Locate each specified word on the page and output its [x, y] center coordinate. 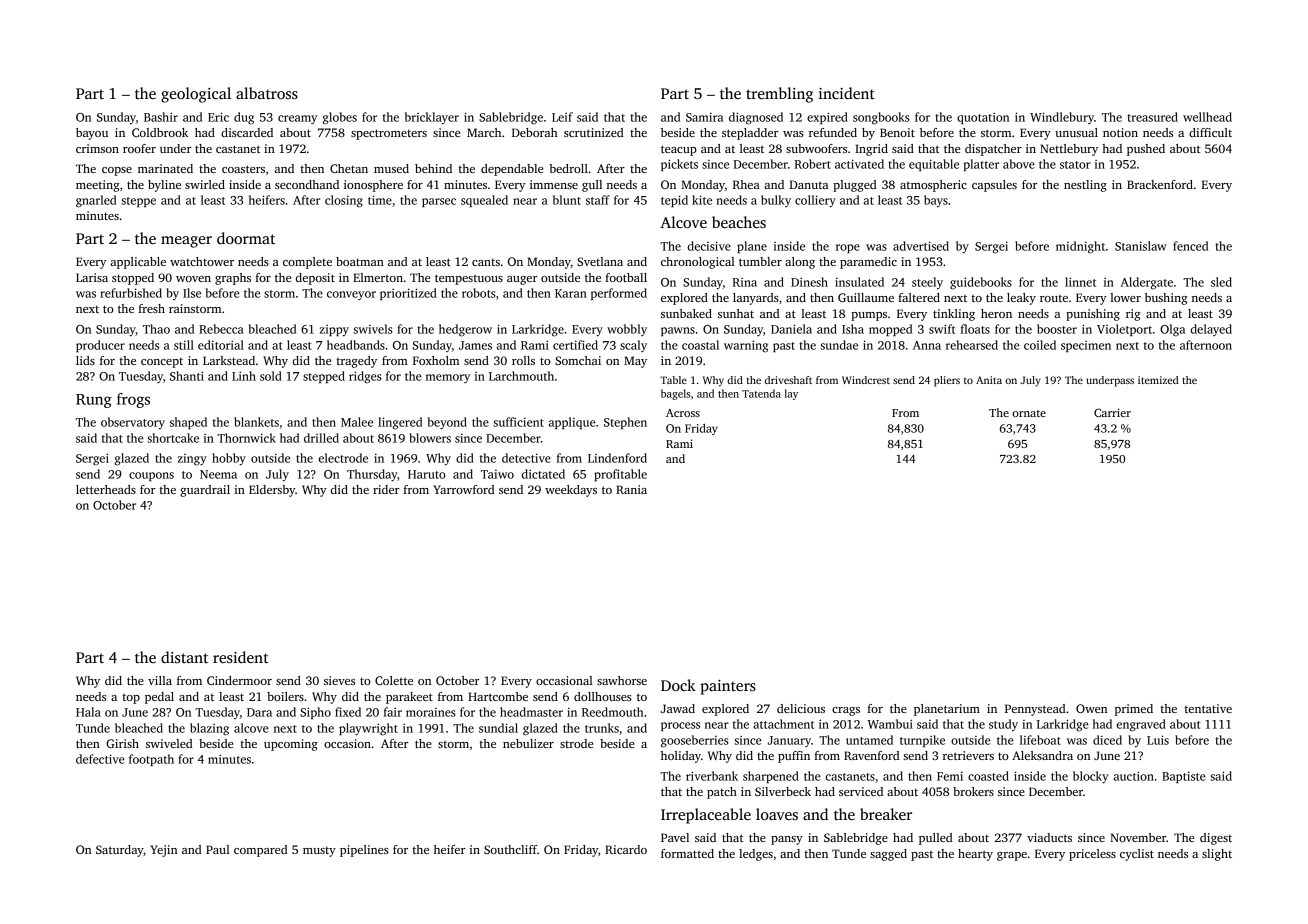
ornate [1029, 413]
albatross [267, 93]
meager [186, 242]
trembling [779, 95]
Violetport [1124, 330]
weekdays [571, 491]
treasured [1152, 117]
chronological [698, 263]
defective [100, 759]
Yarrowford [463, 489]
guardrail [205, 491]
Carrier [1112, 412]
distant [184, 657]
